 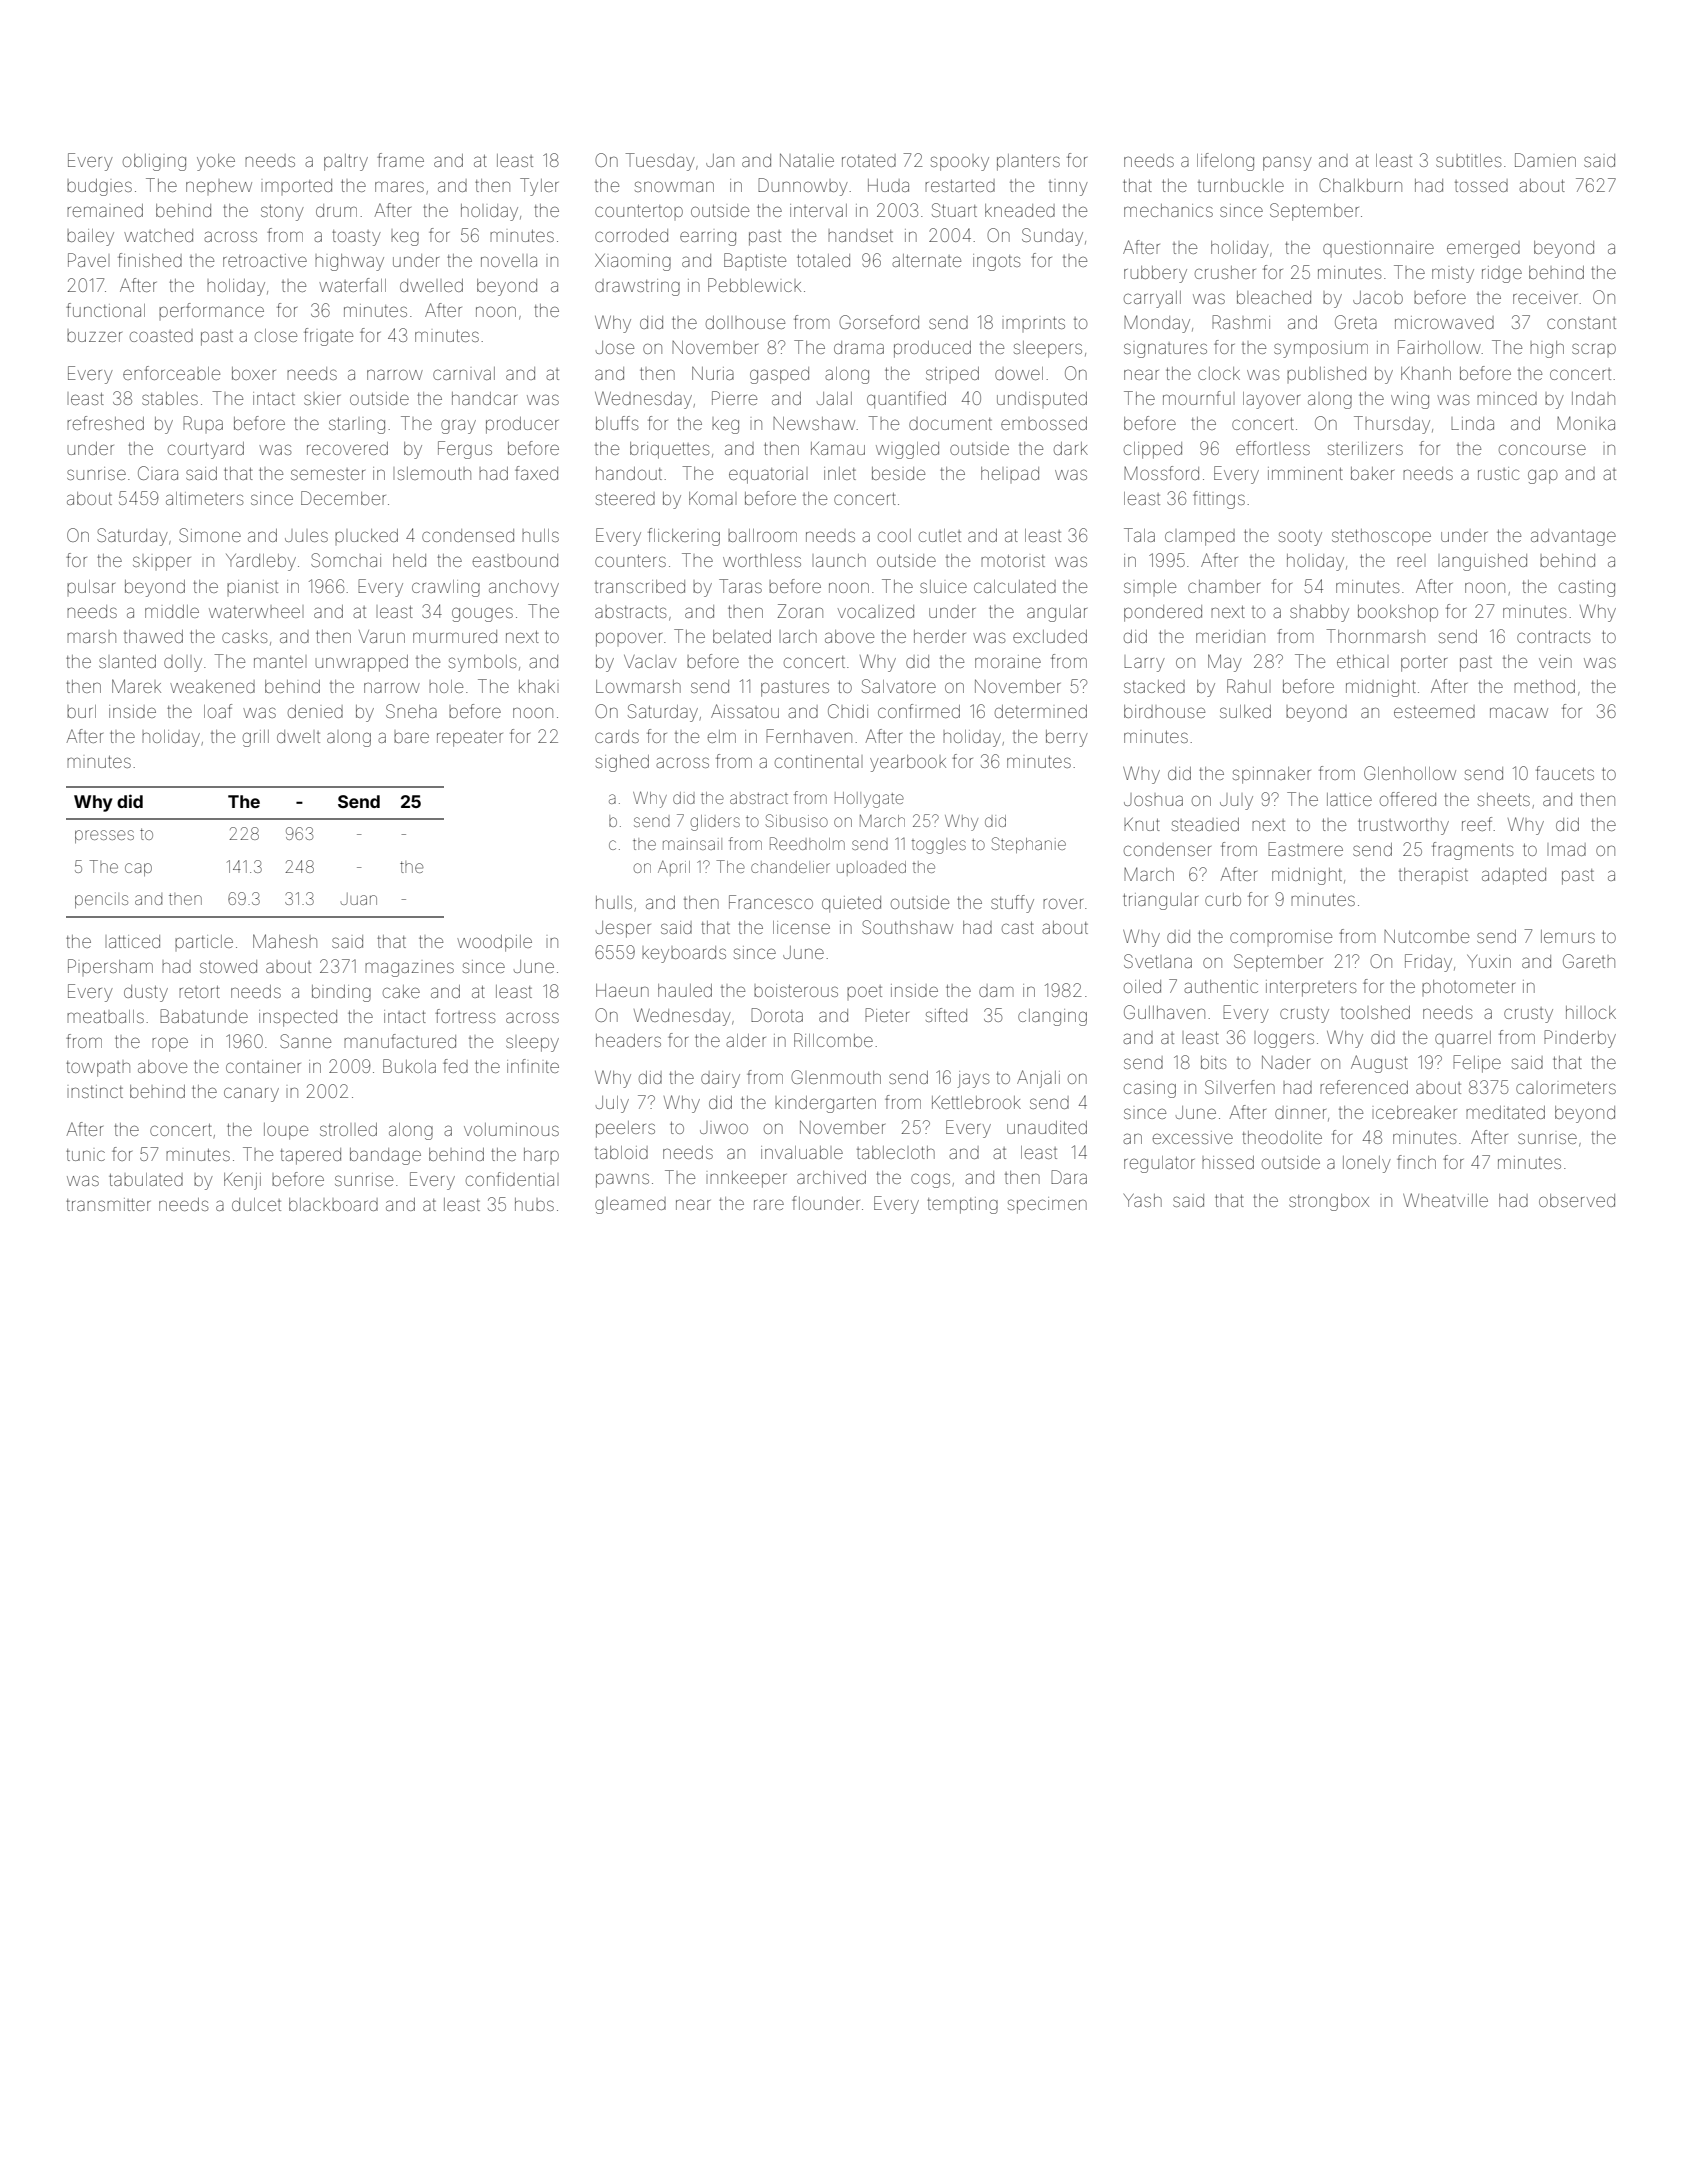 What do you see at coordinates (105, 310) in the image?
I see `functional` at bounding box center [105, 310].
